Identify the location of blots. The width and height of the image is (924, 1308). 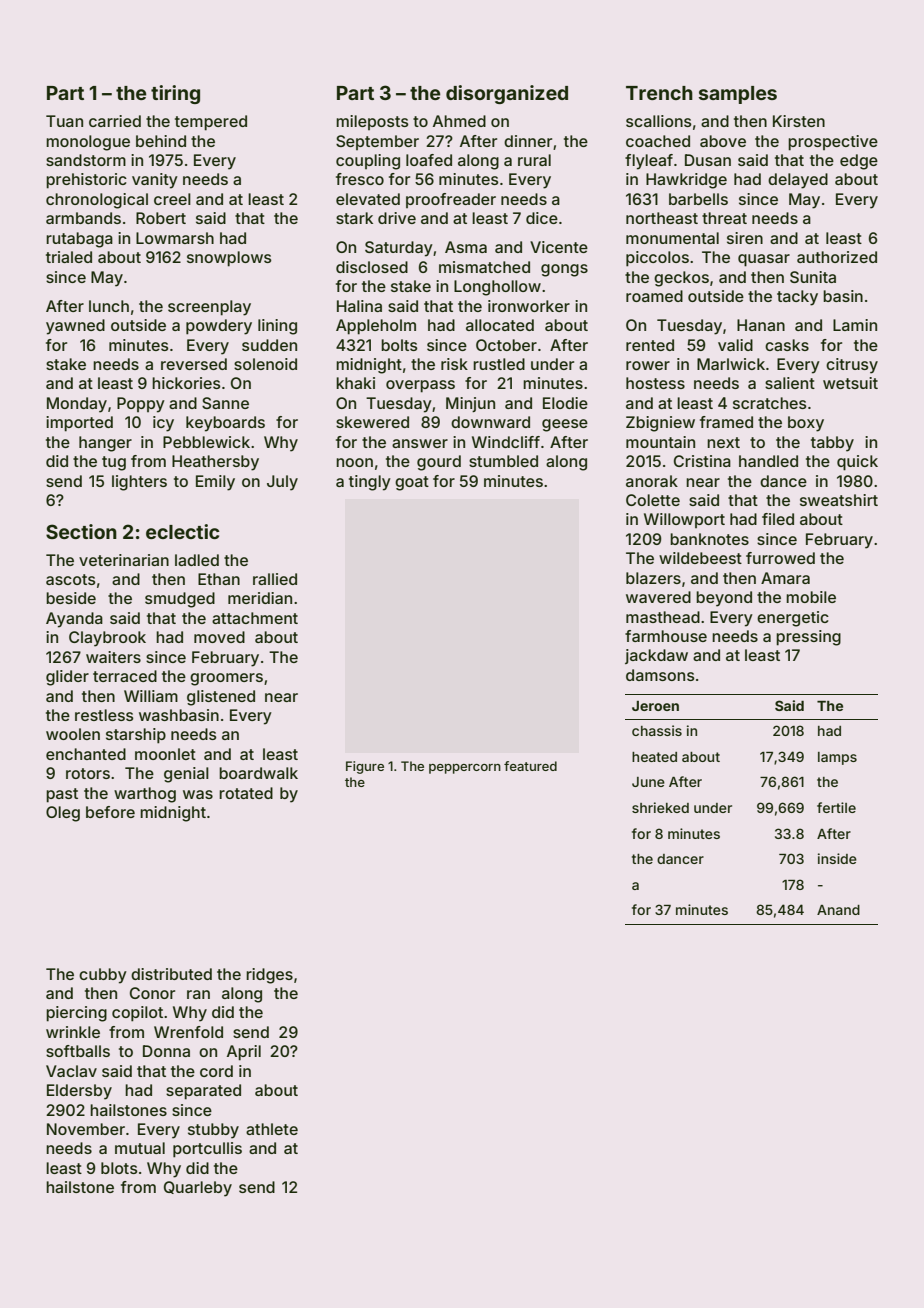
(119, 1168).
